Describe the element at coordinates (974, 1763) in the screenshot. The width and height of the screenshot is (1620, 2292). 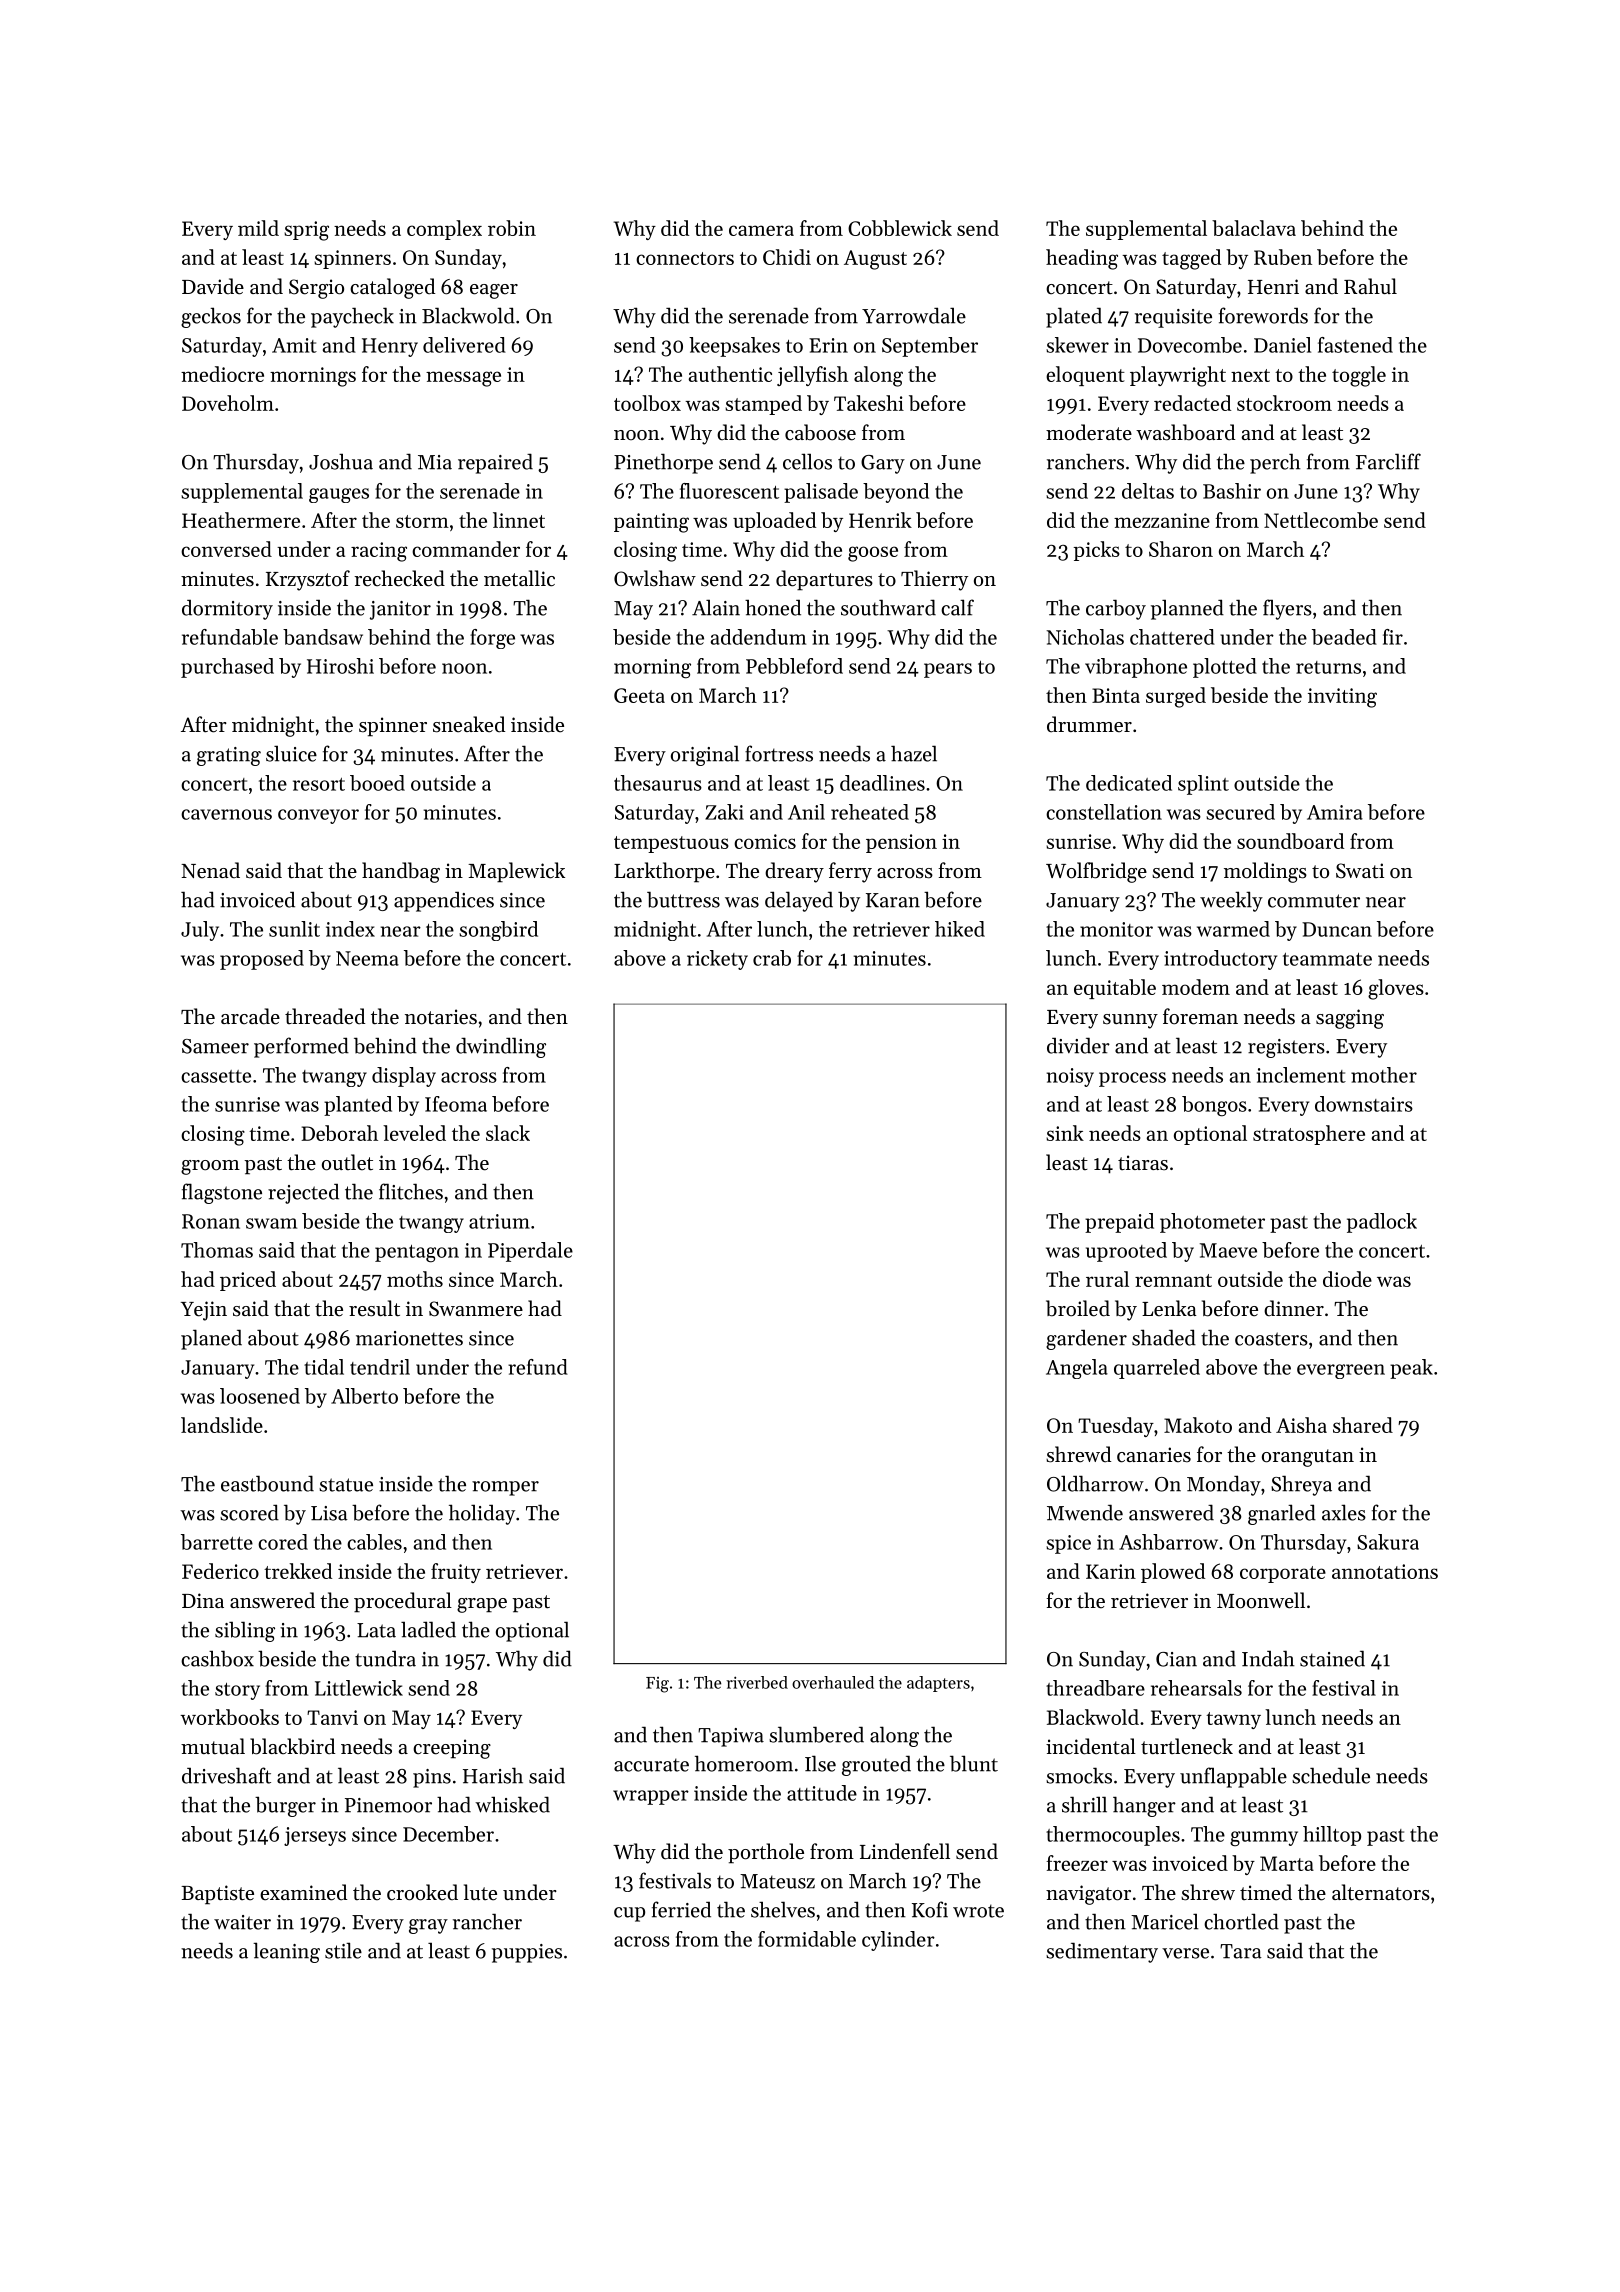
I see `blunt` at that location.
